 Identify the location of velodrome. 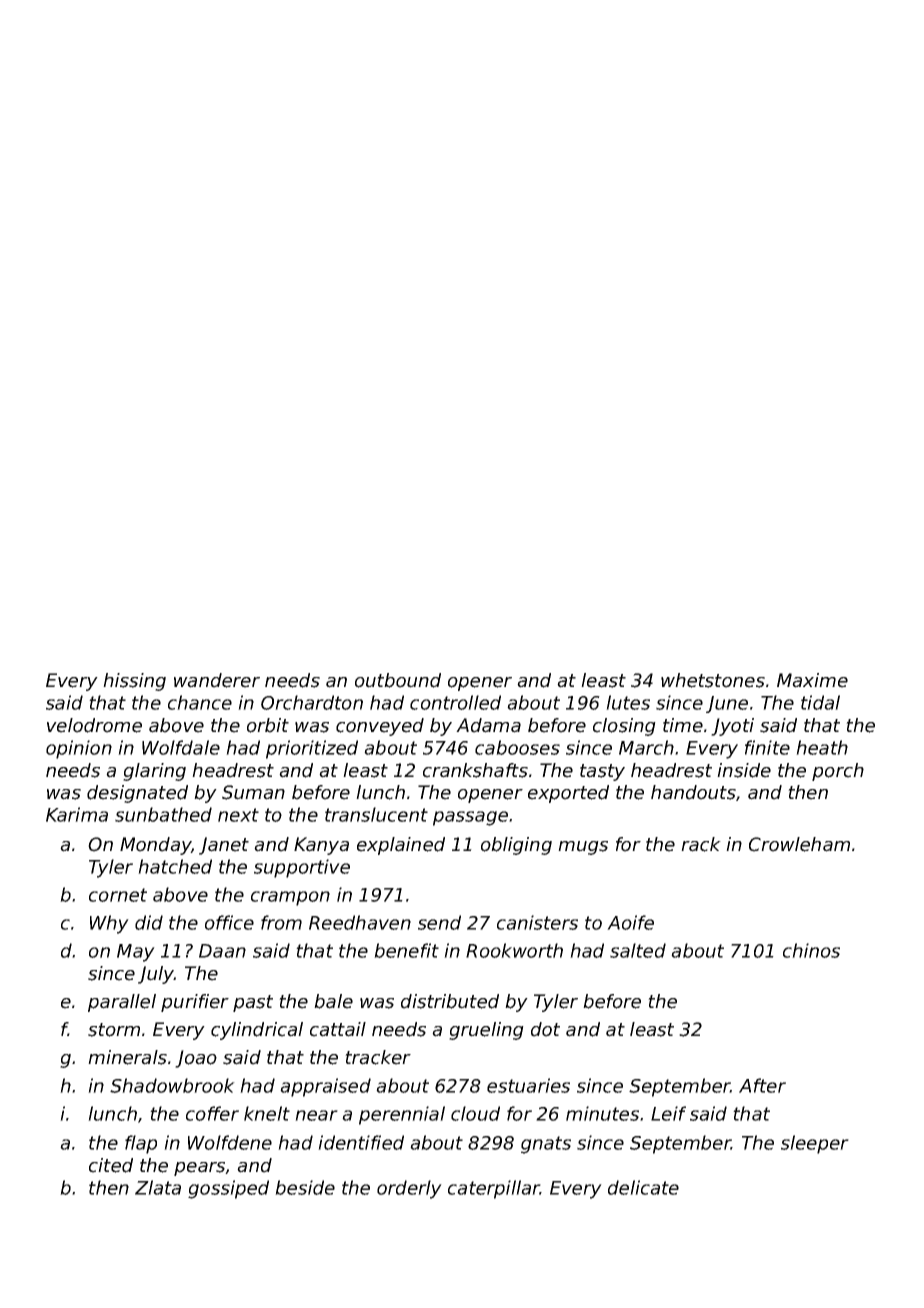
(94, 725).
